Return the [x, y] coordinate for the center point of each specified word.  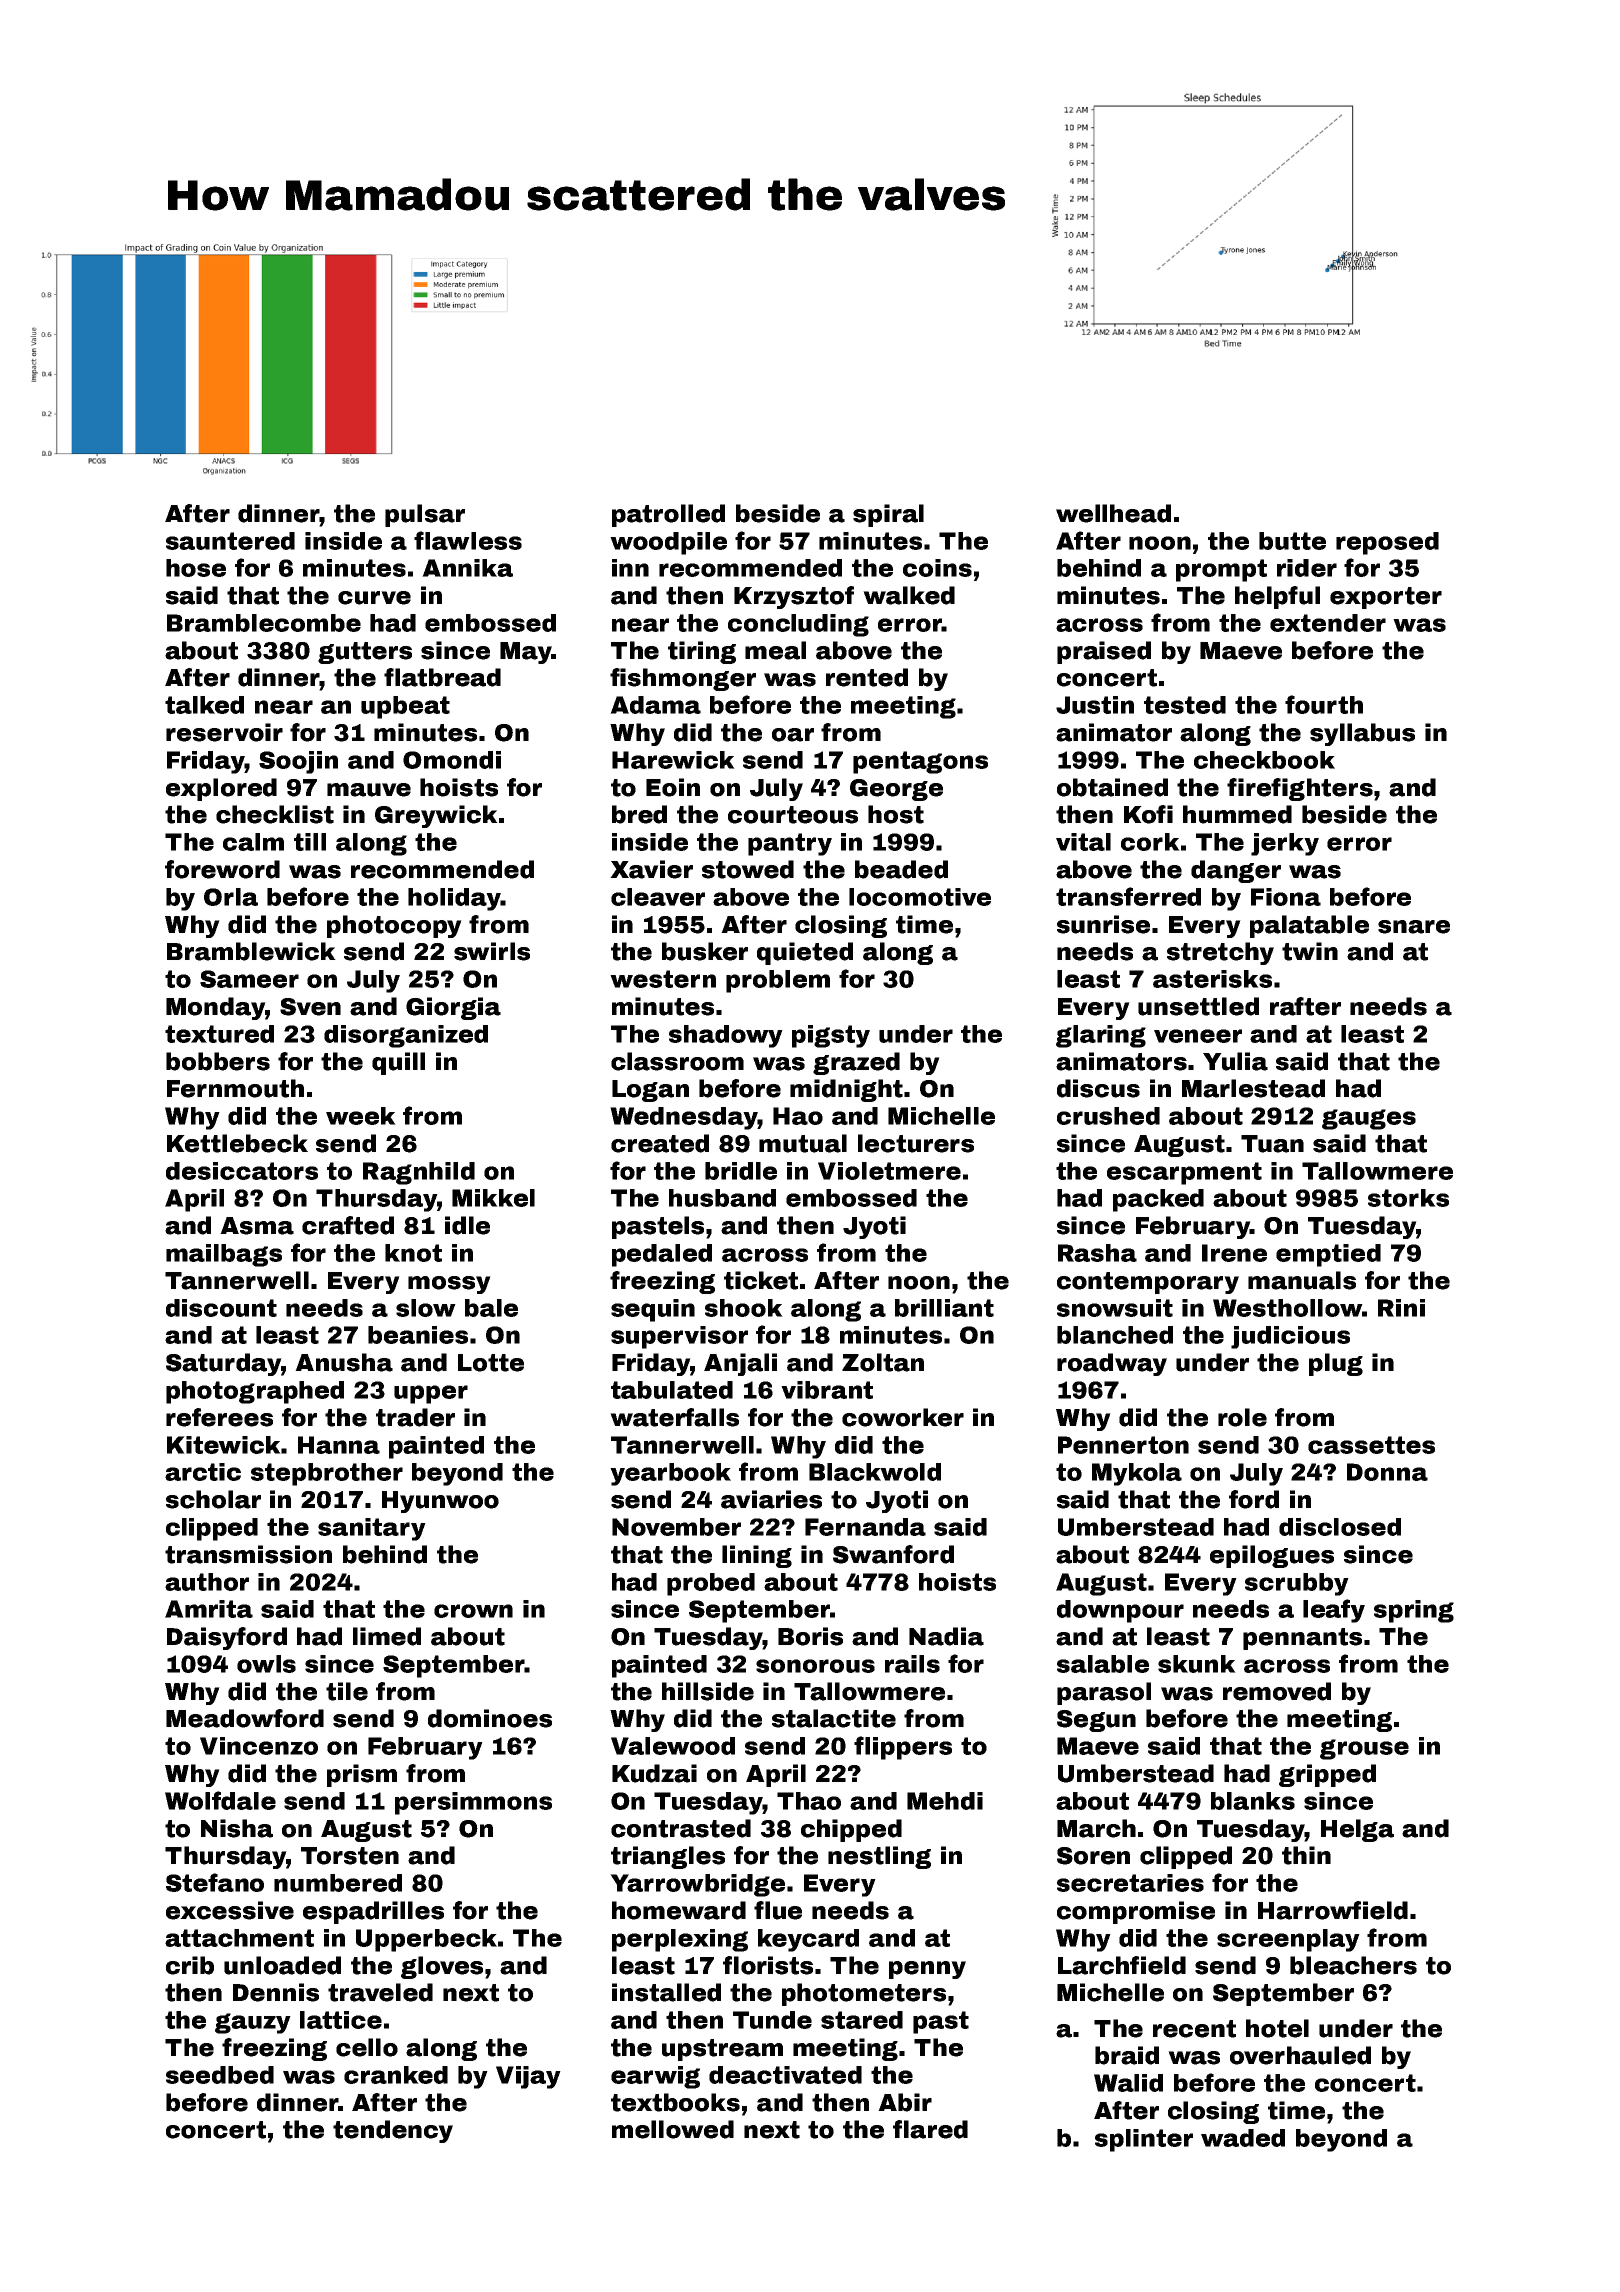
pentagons [920, 762]
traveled [380, 1992]
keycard [808, 1940]
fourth [1324, 704]
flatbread [442, 677]
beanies [418, 1335]
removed [1277, 1691]
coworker [903, 1417]
